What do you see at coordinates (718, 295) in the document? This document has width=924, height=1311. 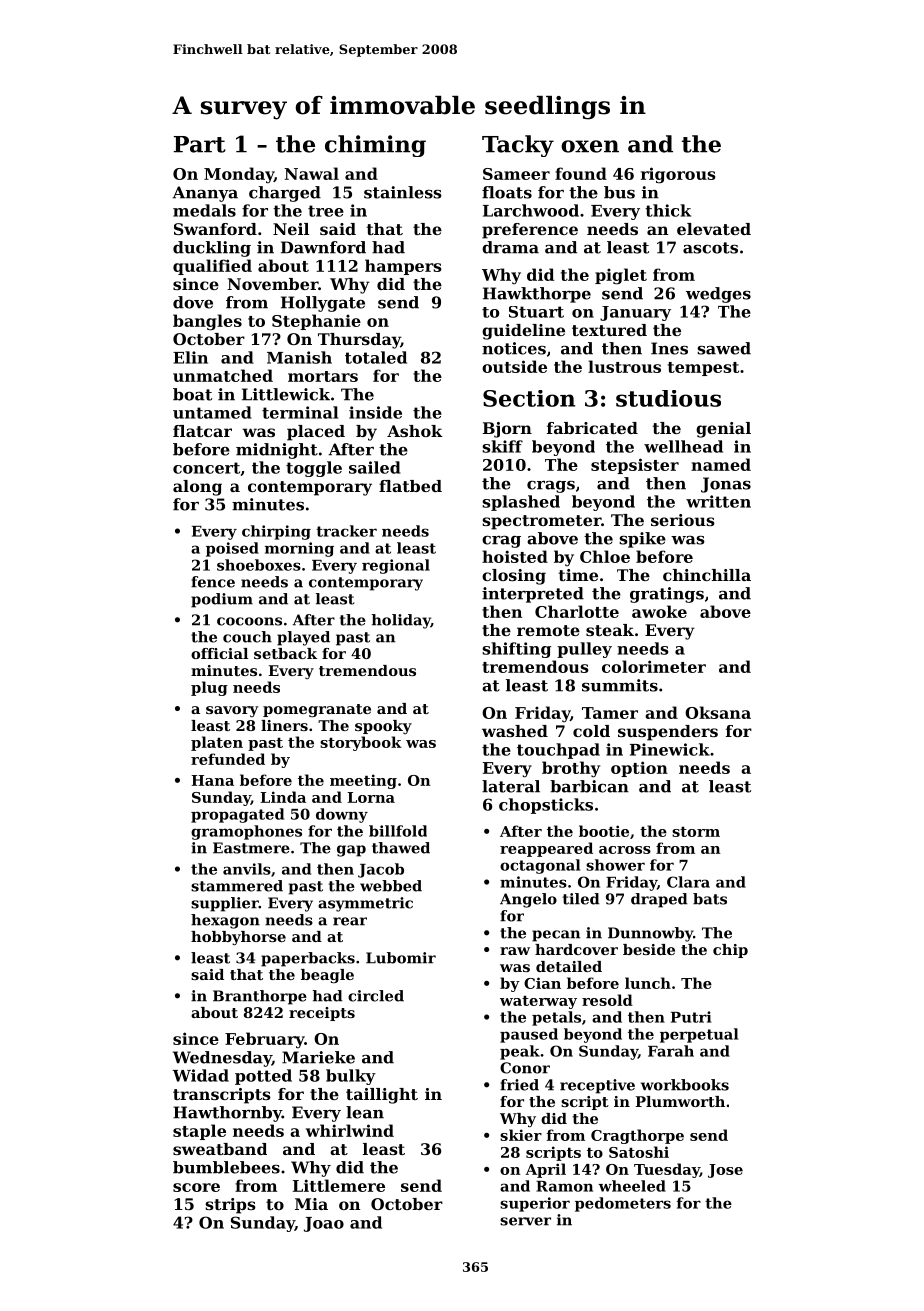 I see `wedges` at bounding box center [718, 295].
